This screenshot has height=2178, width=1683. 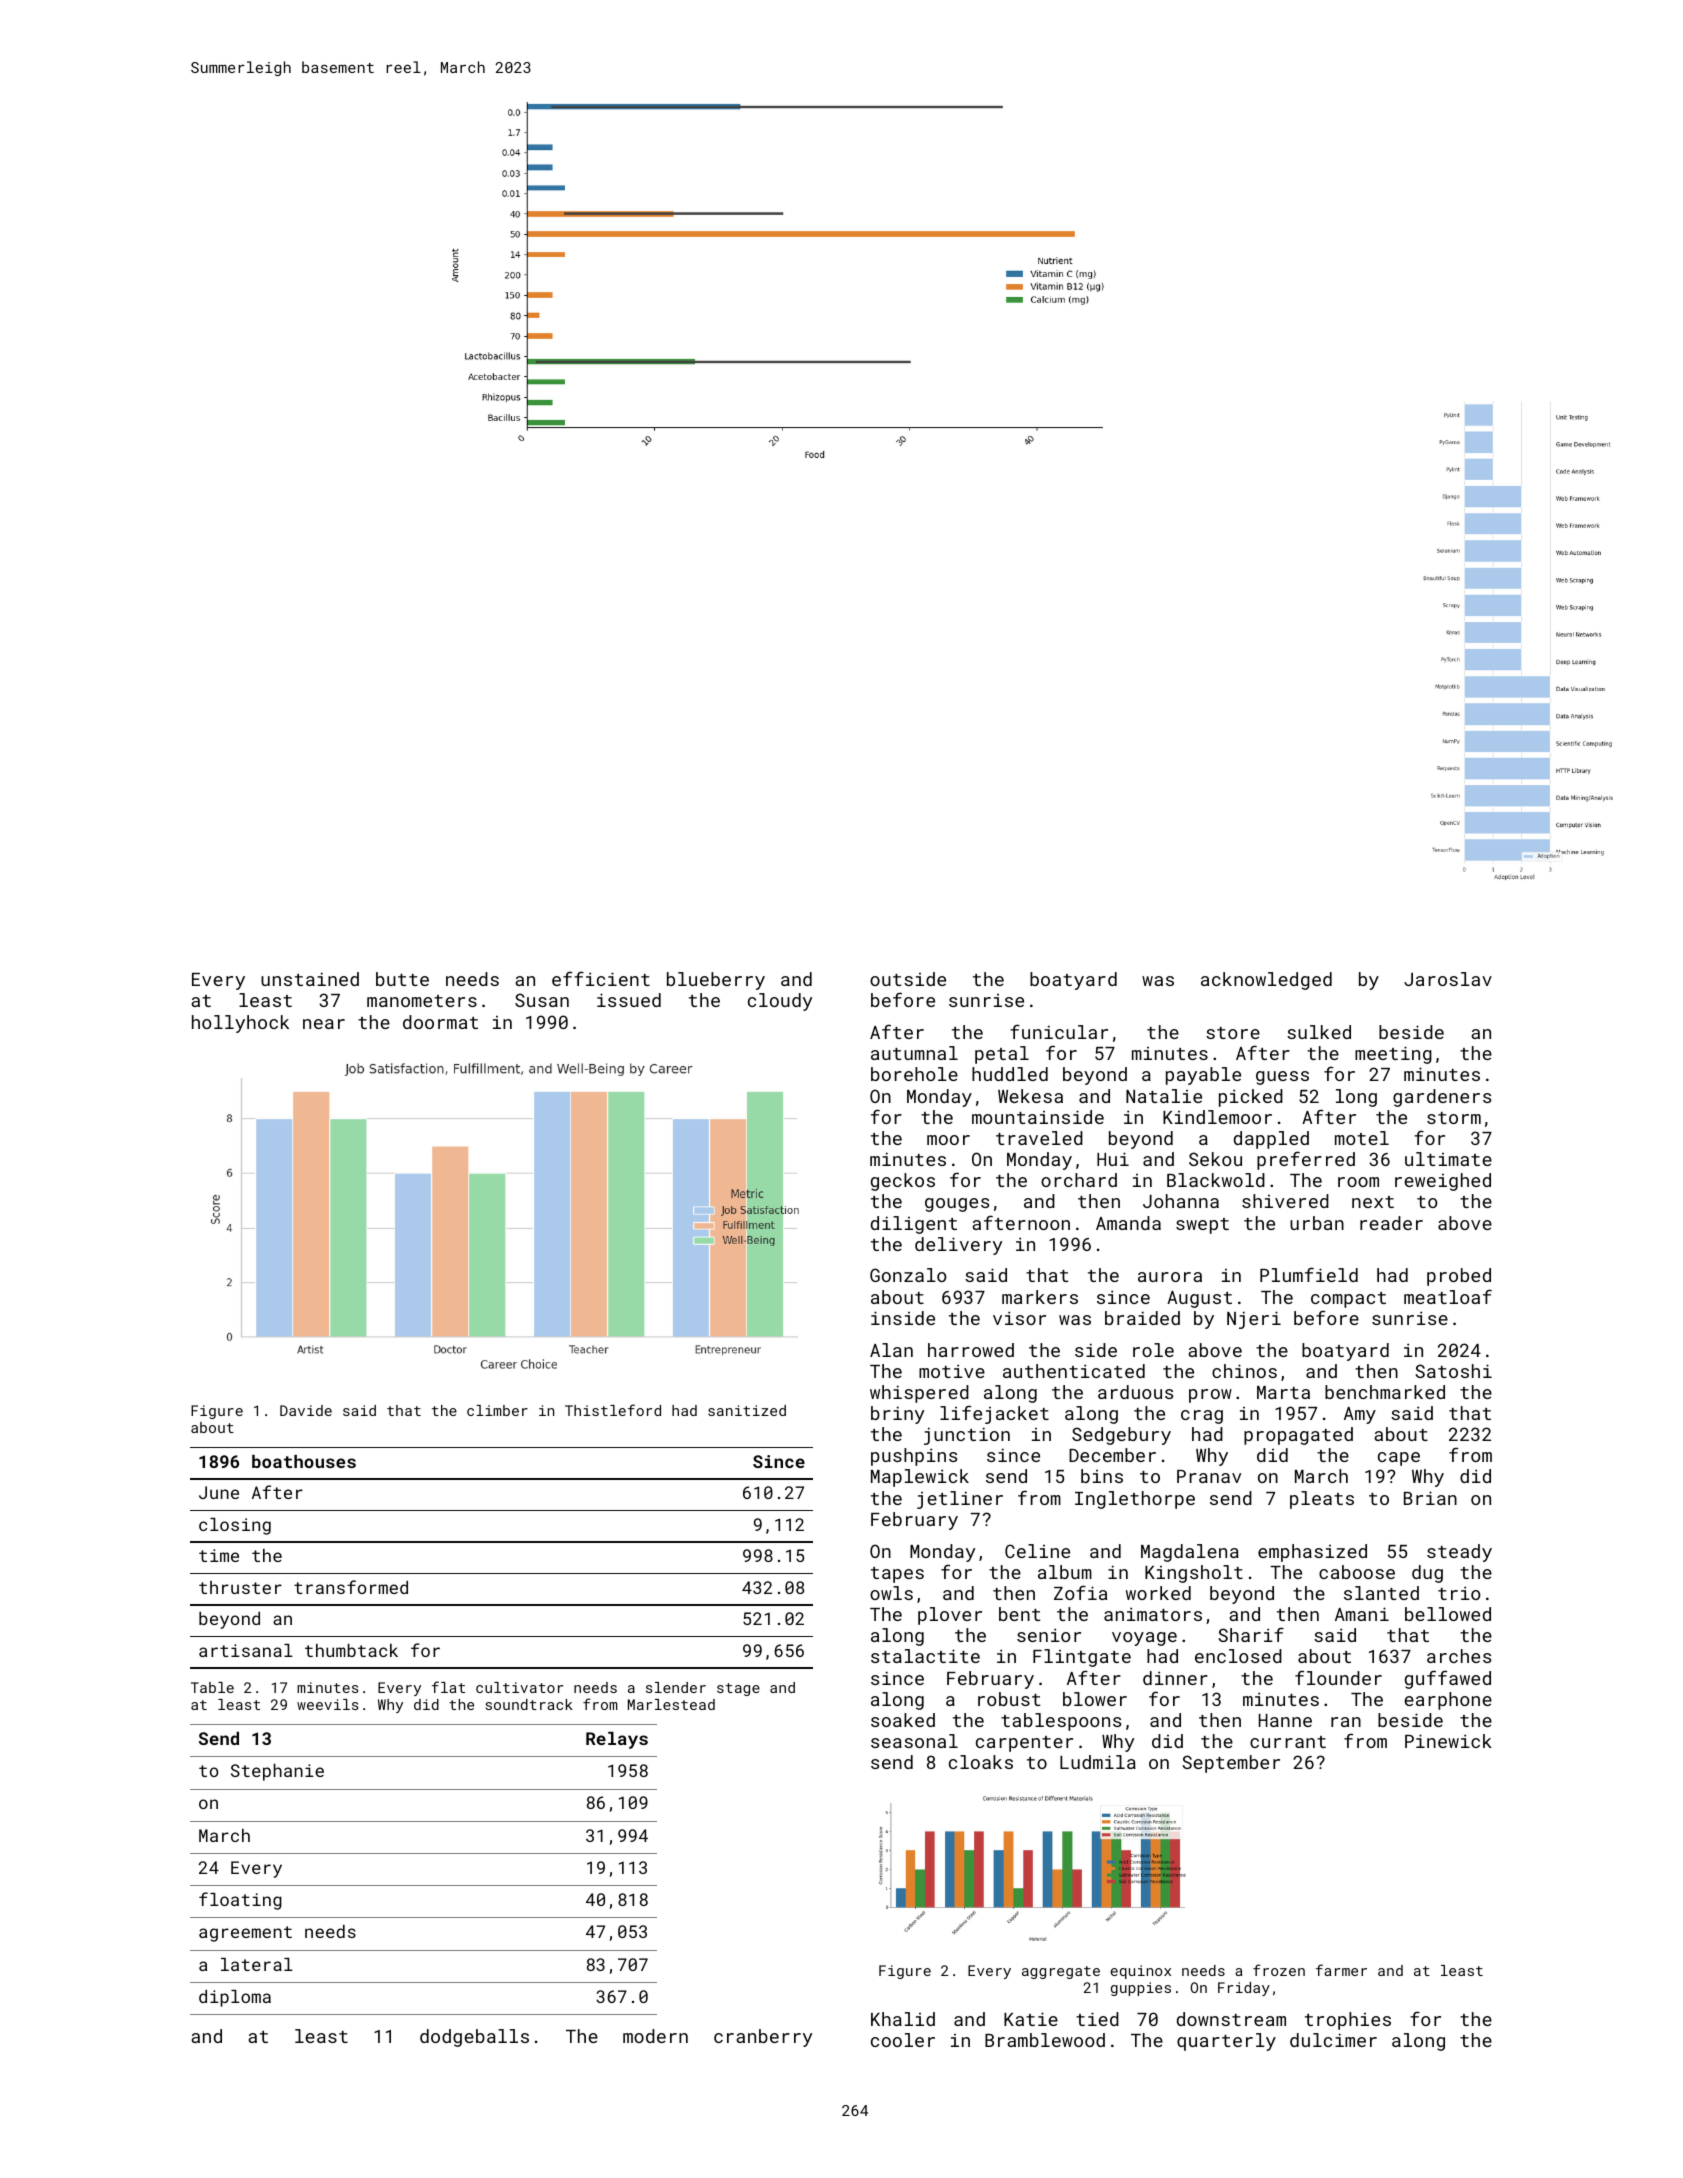 What do you see at coordinates (1175, 1678) in the screenshot?
I see `dinner` at bounding box center [1175, 1678].
